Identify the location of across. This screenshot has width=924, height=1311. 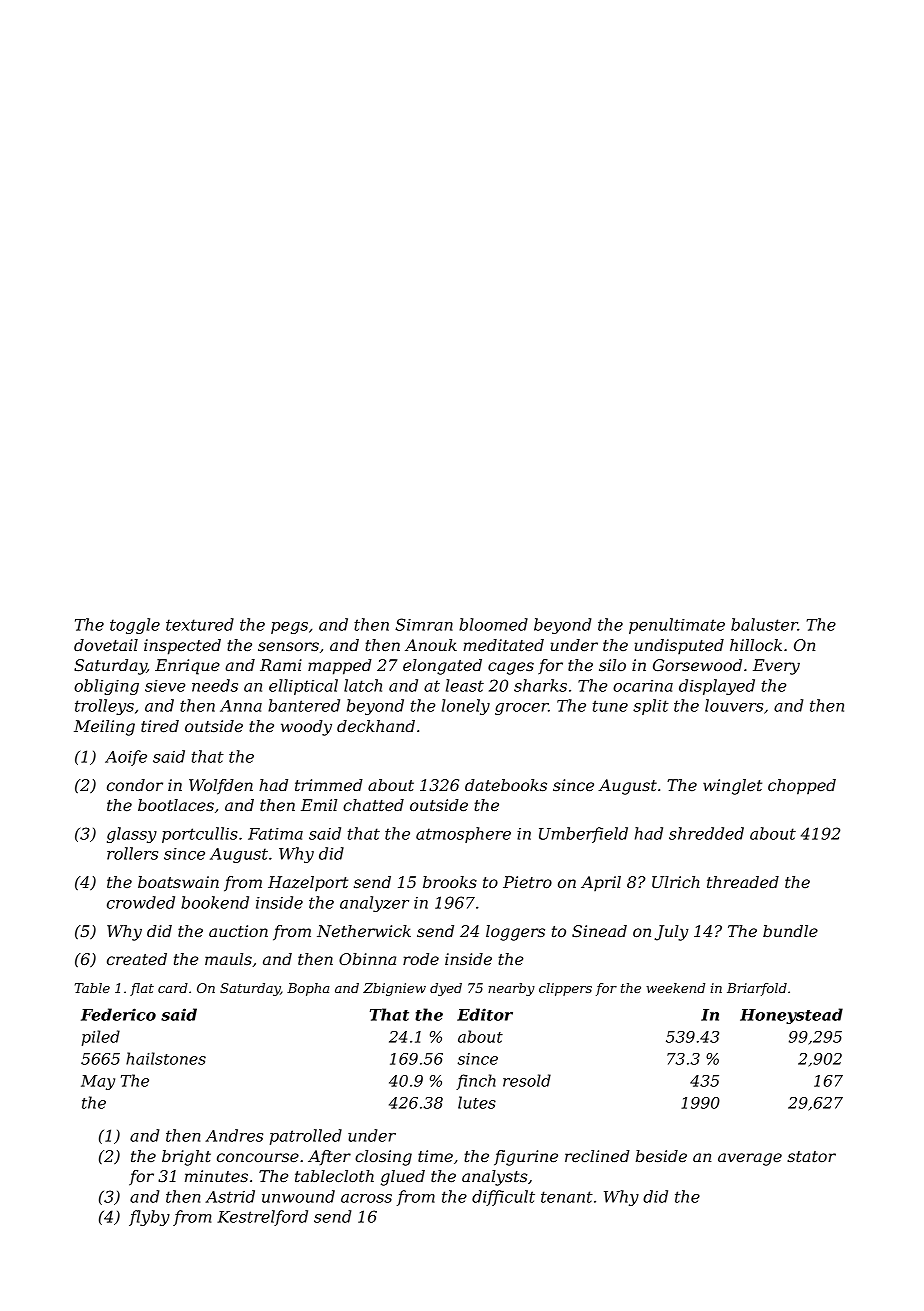
(366, 1198).
